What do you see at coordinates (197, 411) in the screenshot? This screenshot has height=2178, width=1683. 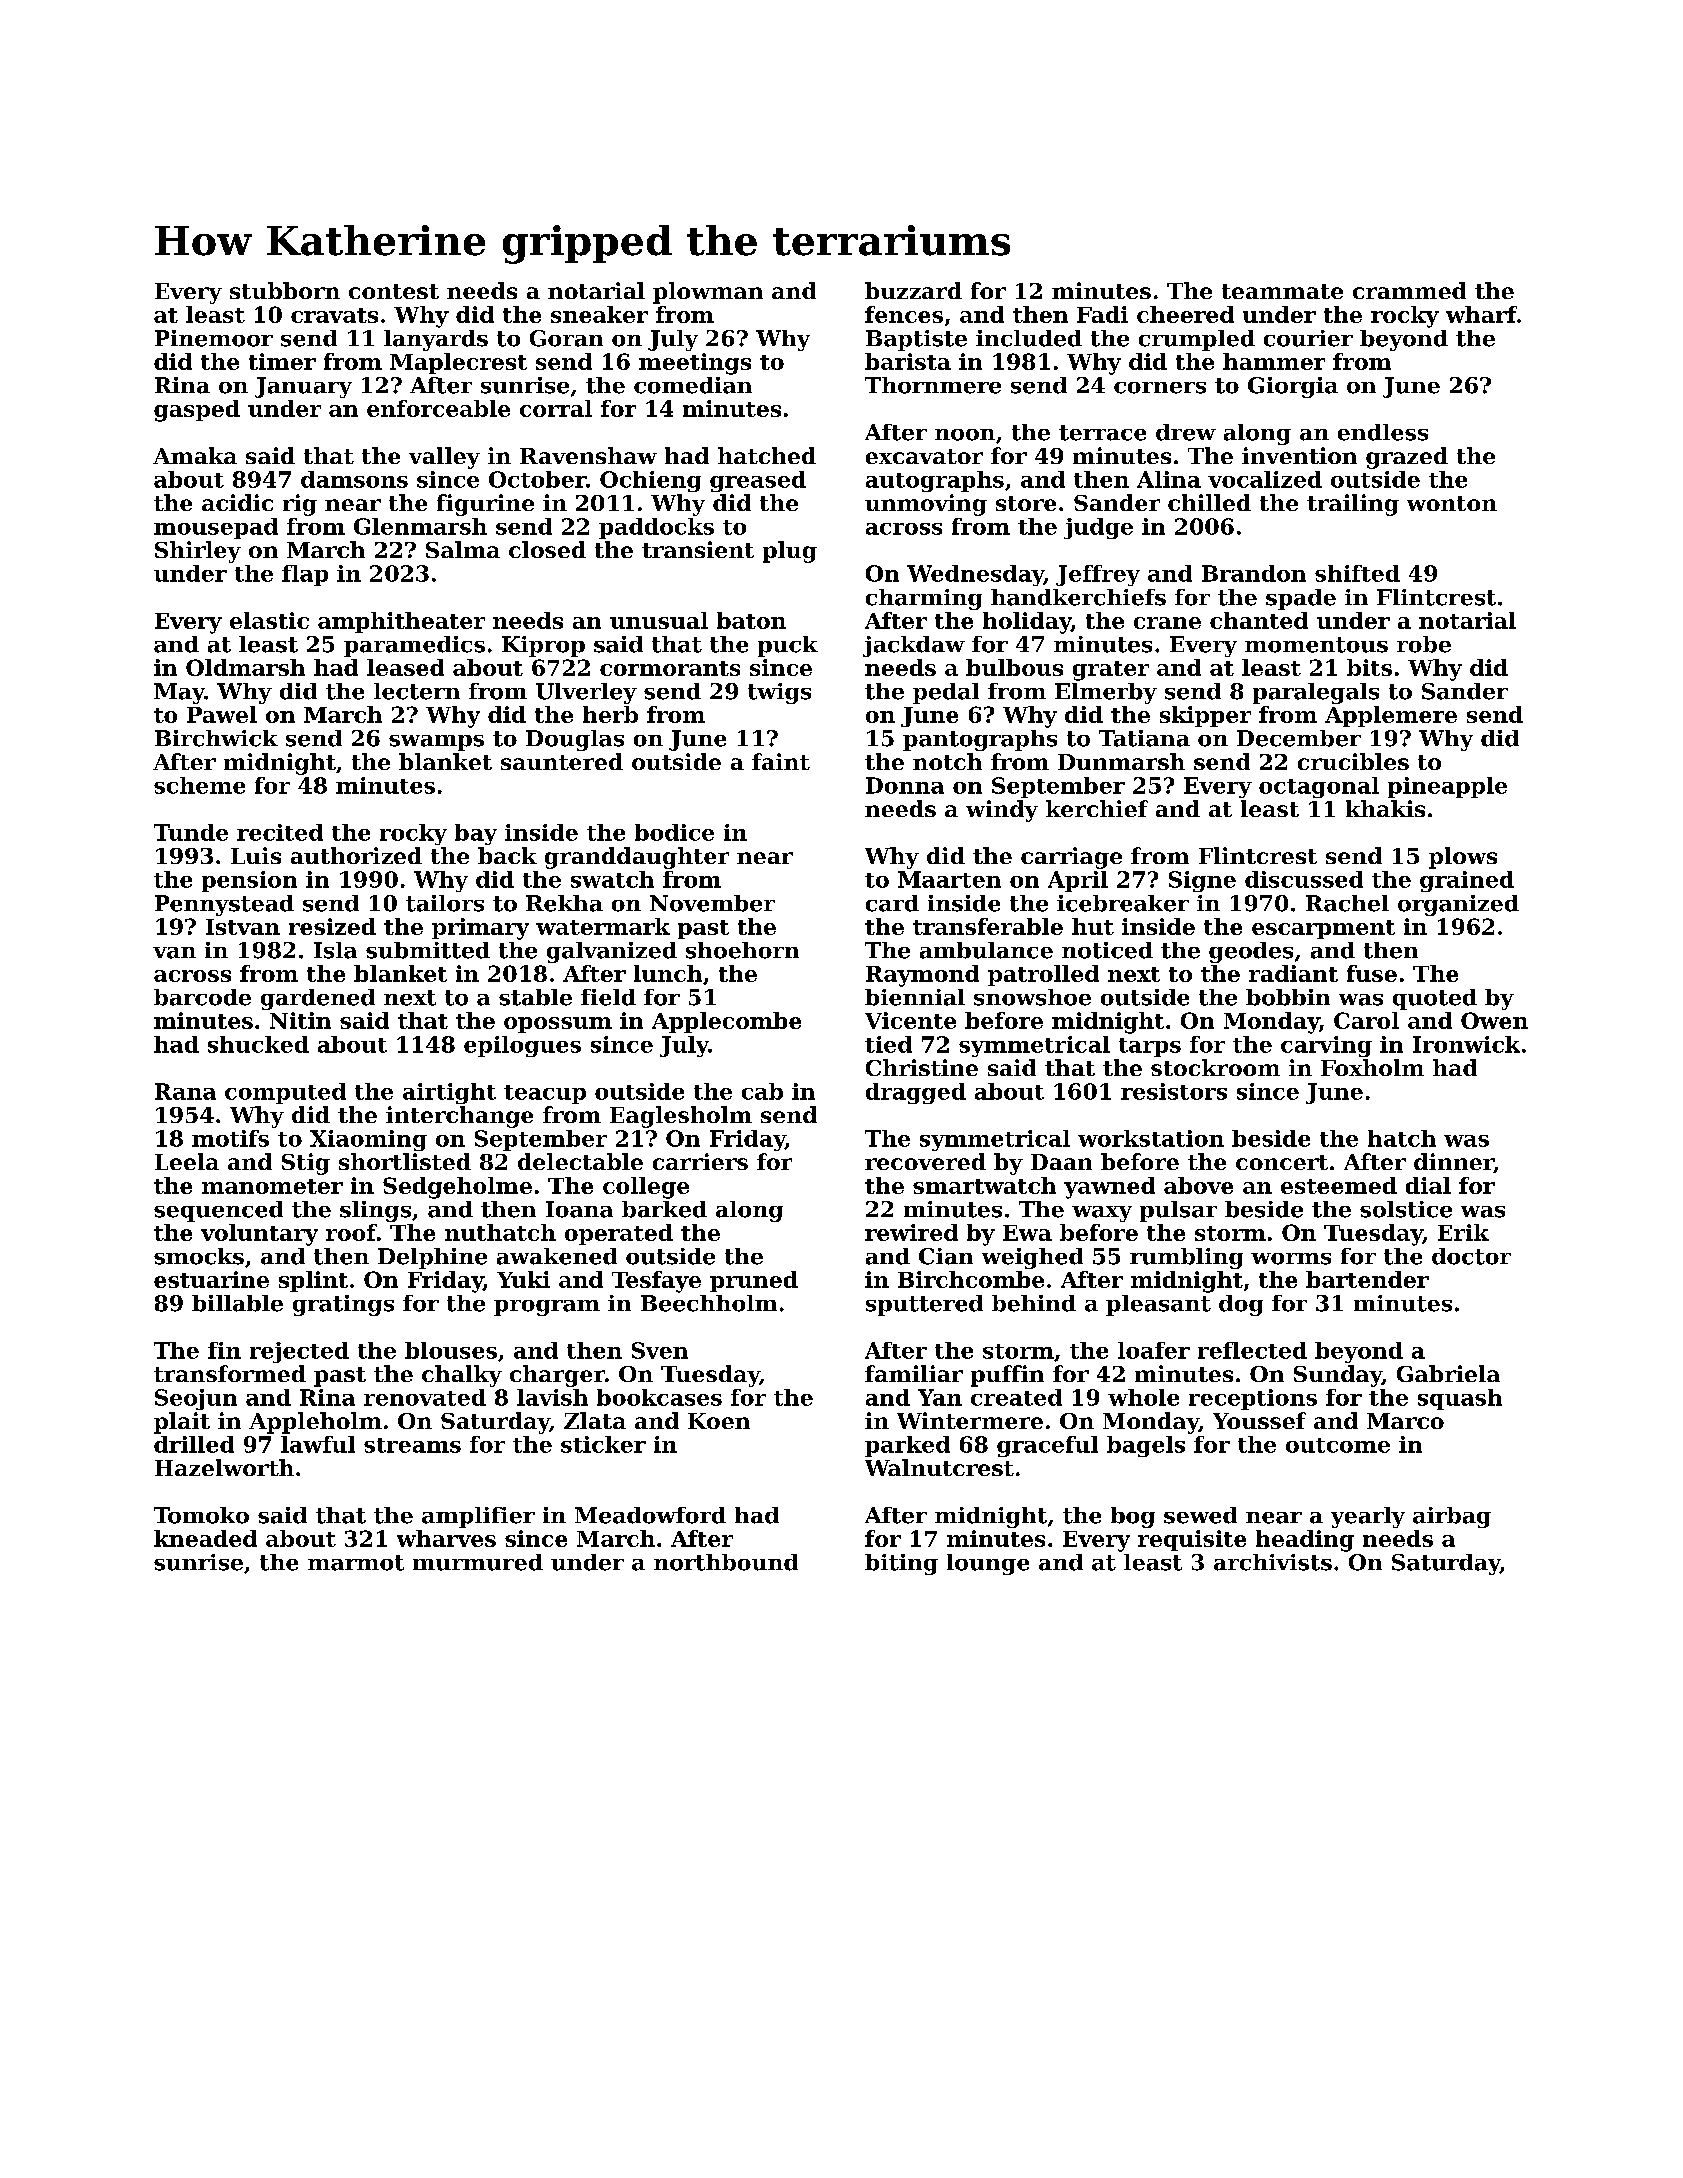 I see `gasped` at bounding box center [197, 411].
